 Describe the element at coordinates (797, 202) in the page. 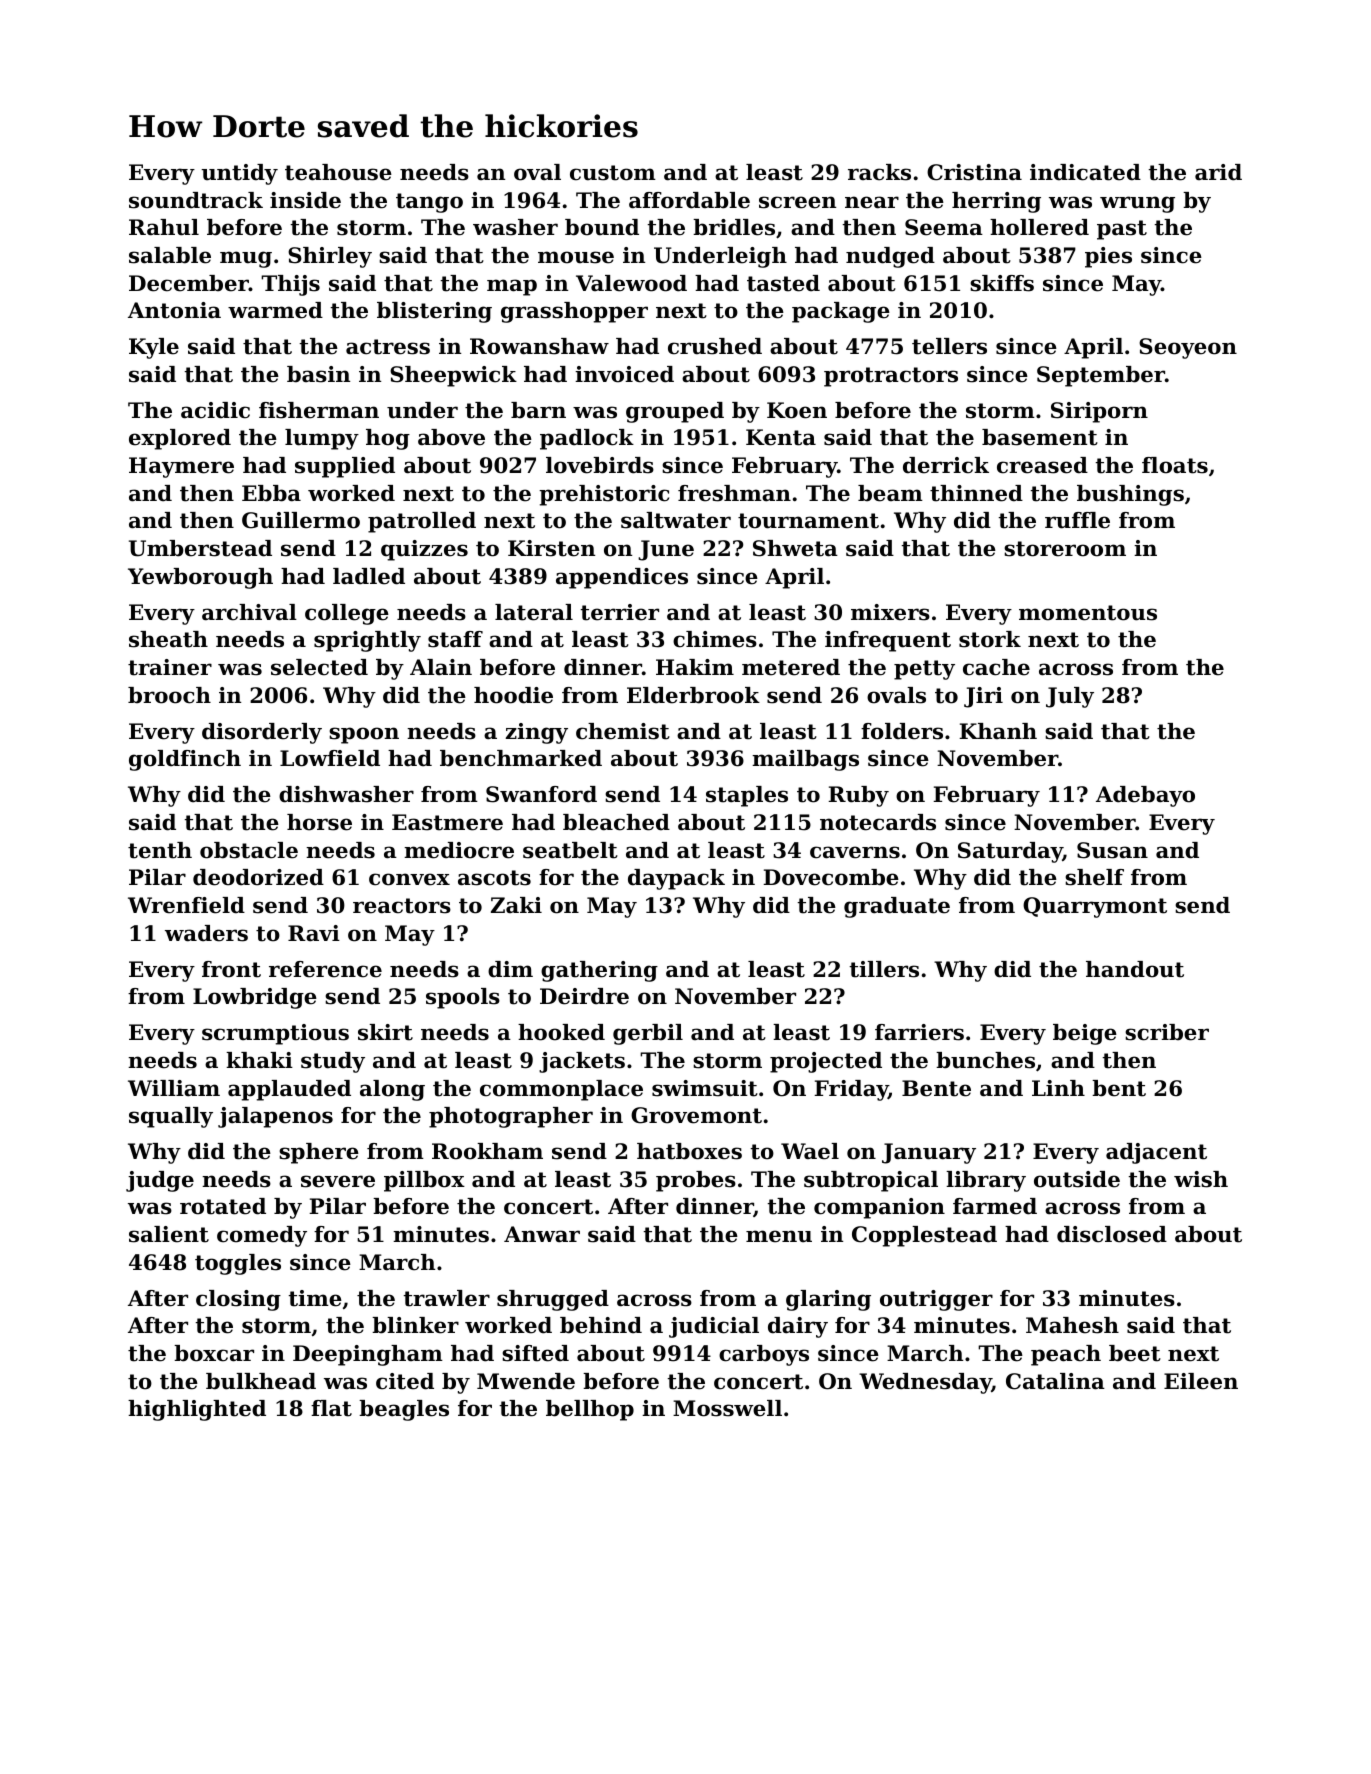

I see `screen` at that location.
